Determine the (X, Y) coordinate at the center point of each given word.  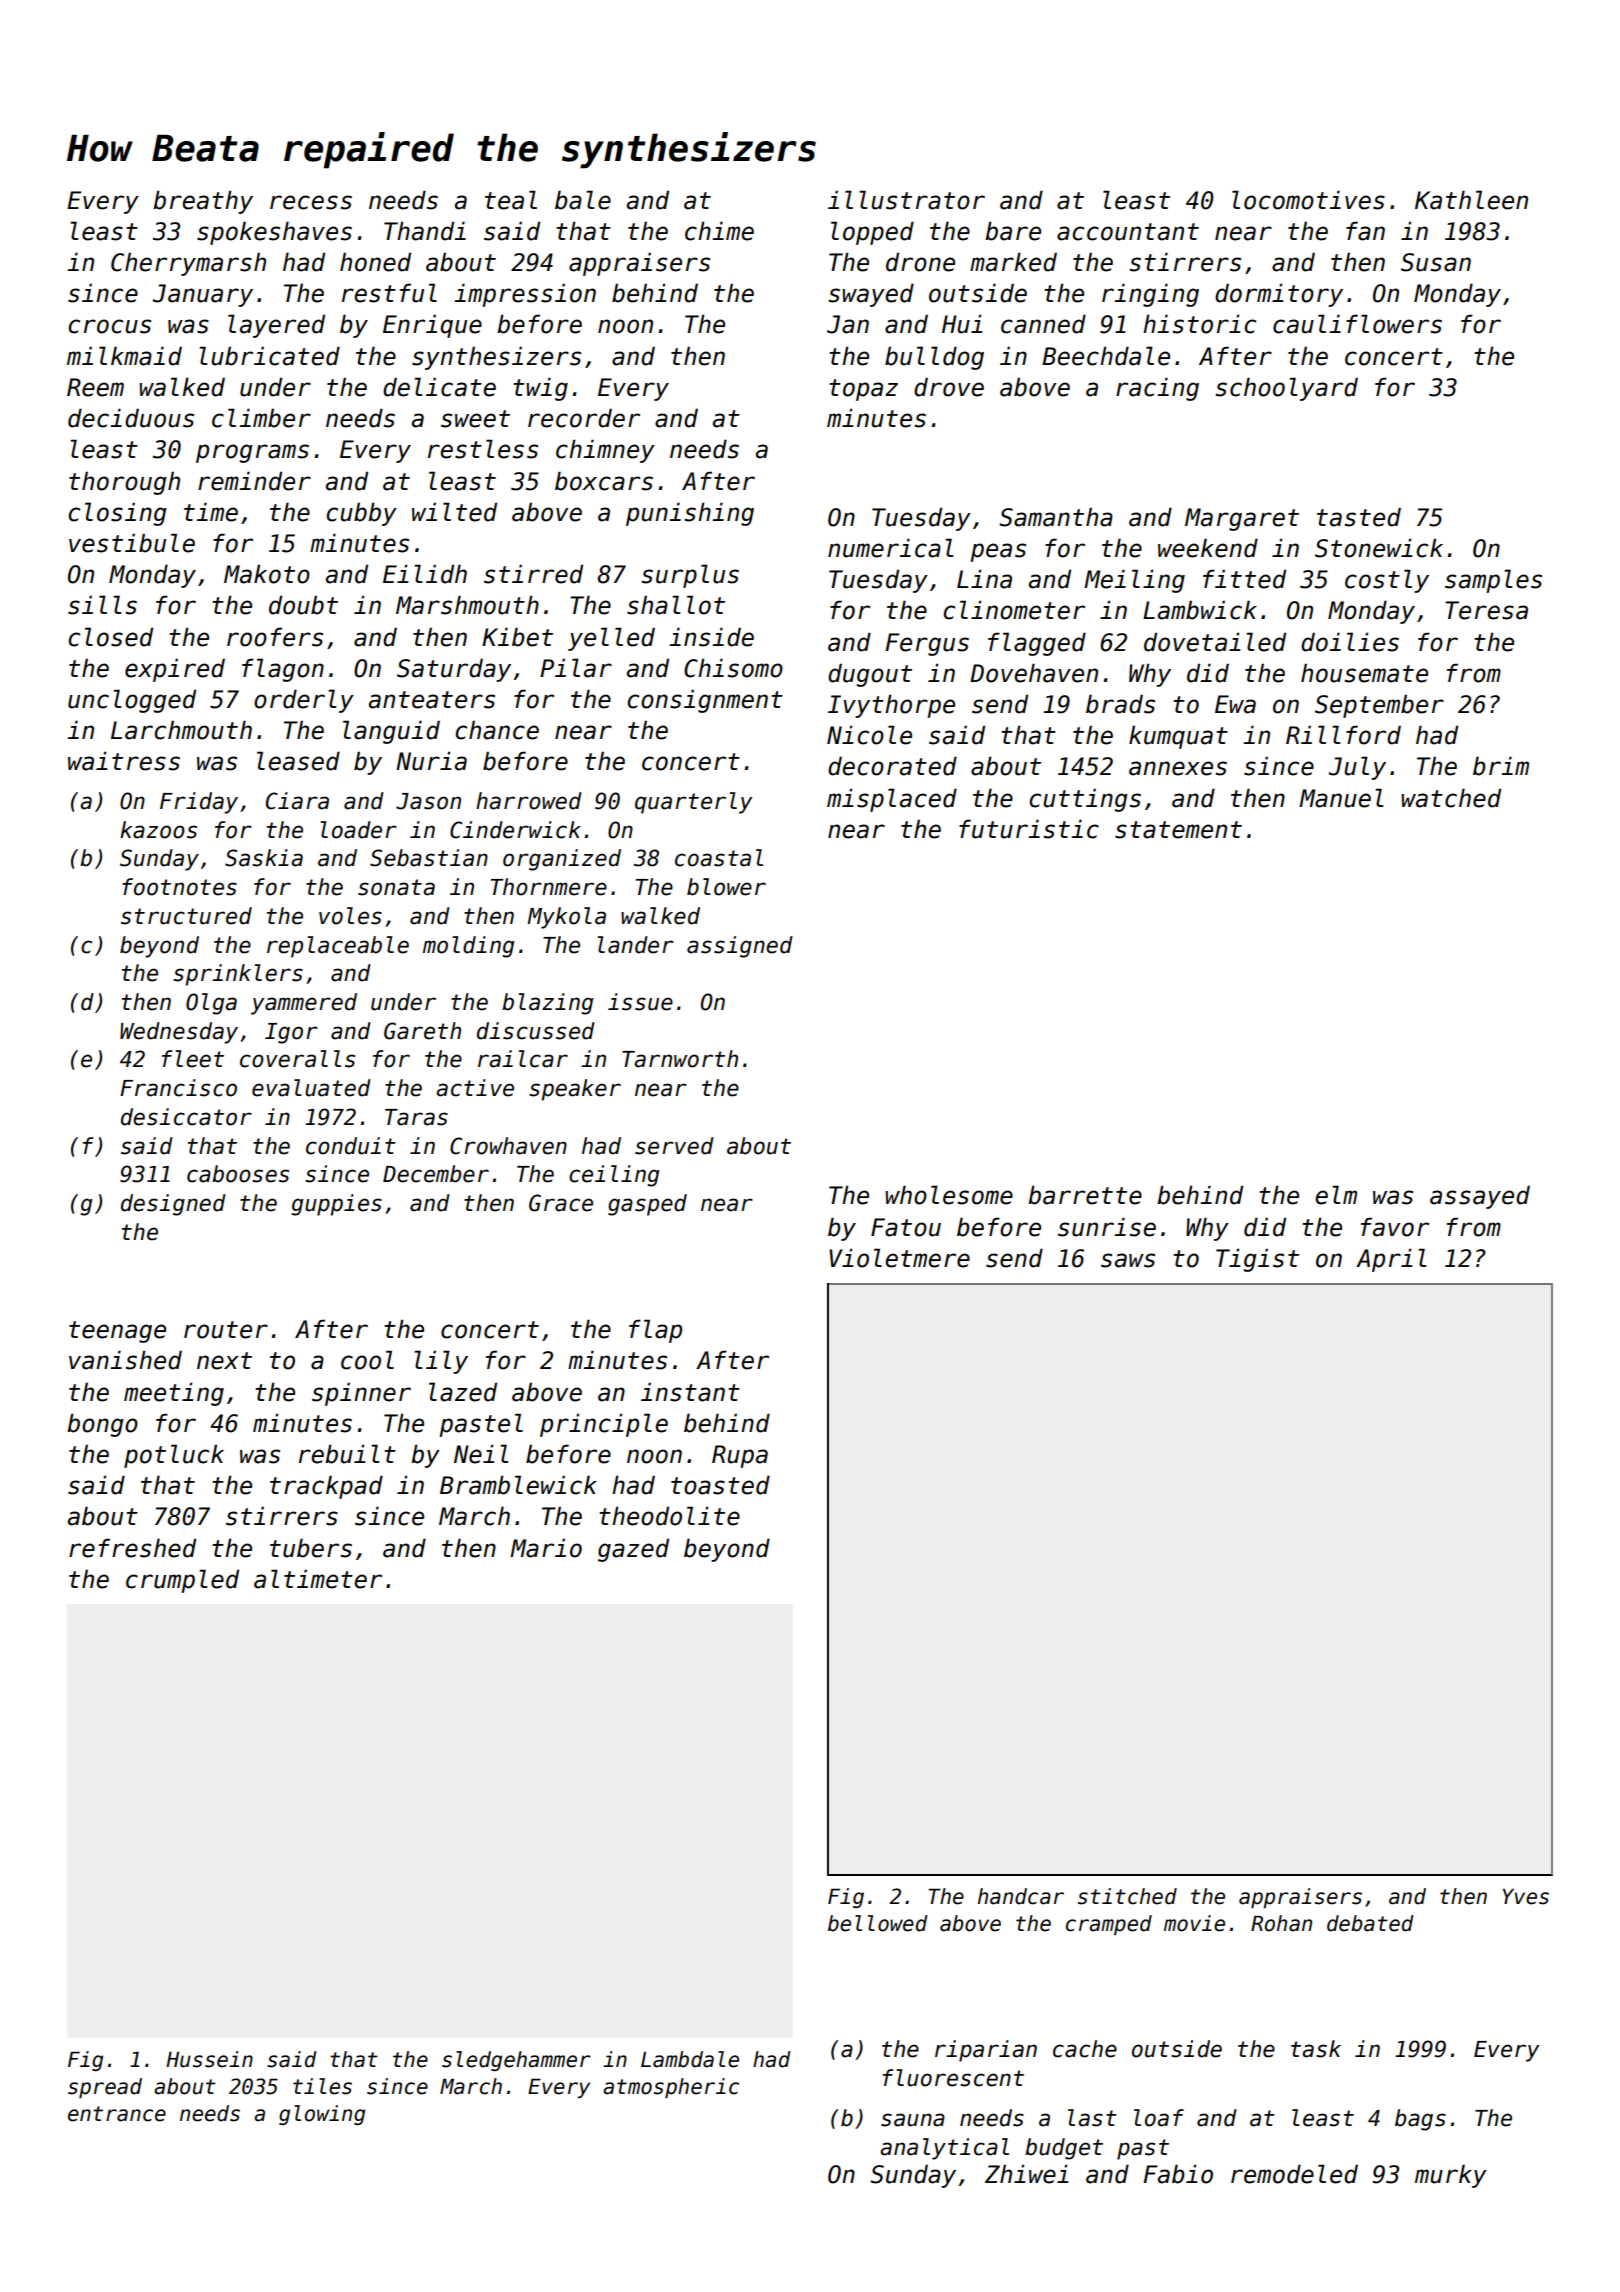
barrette (1085, 1195)
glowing (322, 2115)
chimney (605, 451)
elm (1336, 1195)
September (1379, 706)
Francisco (178, 1088)
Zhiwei (1027, 2174)
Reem (95, 387)
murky (1451, 2176)
